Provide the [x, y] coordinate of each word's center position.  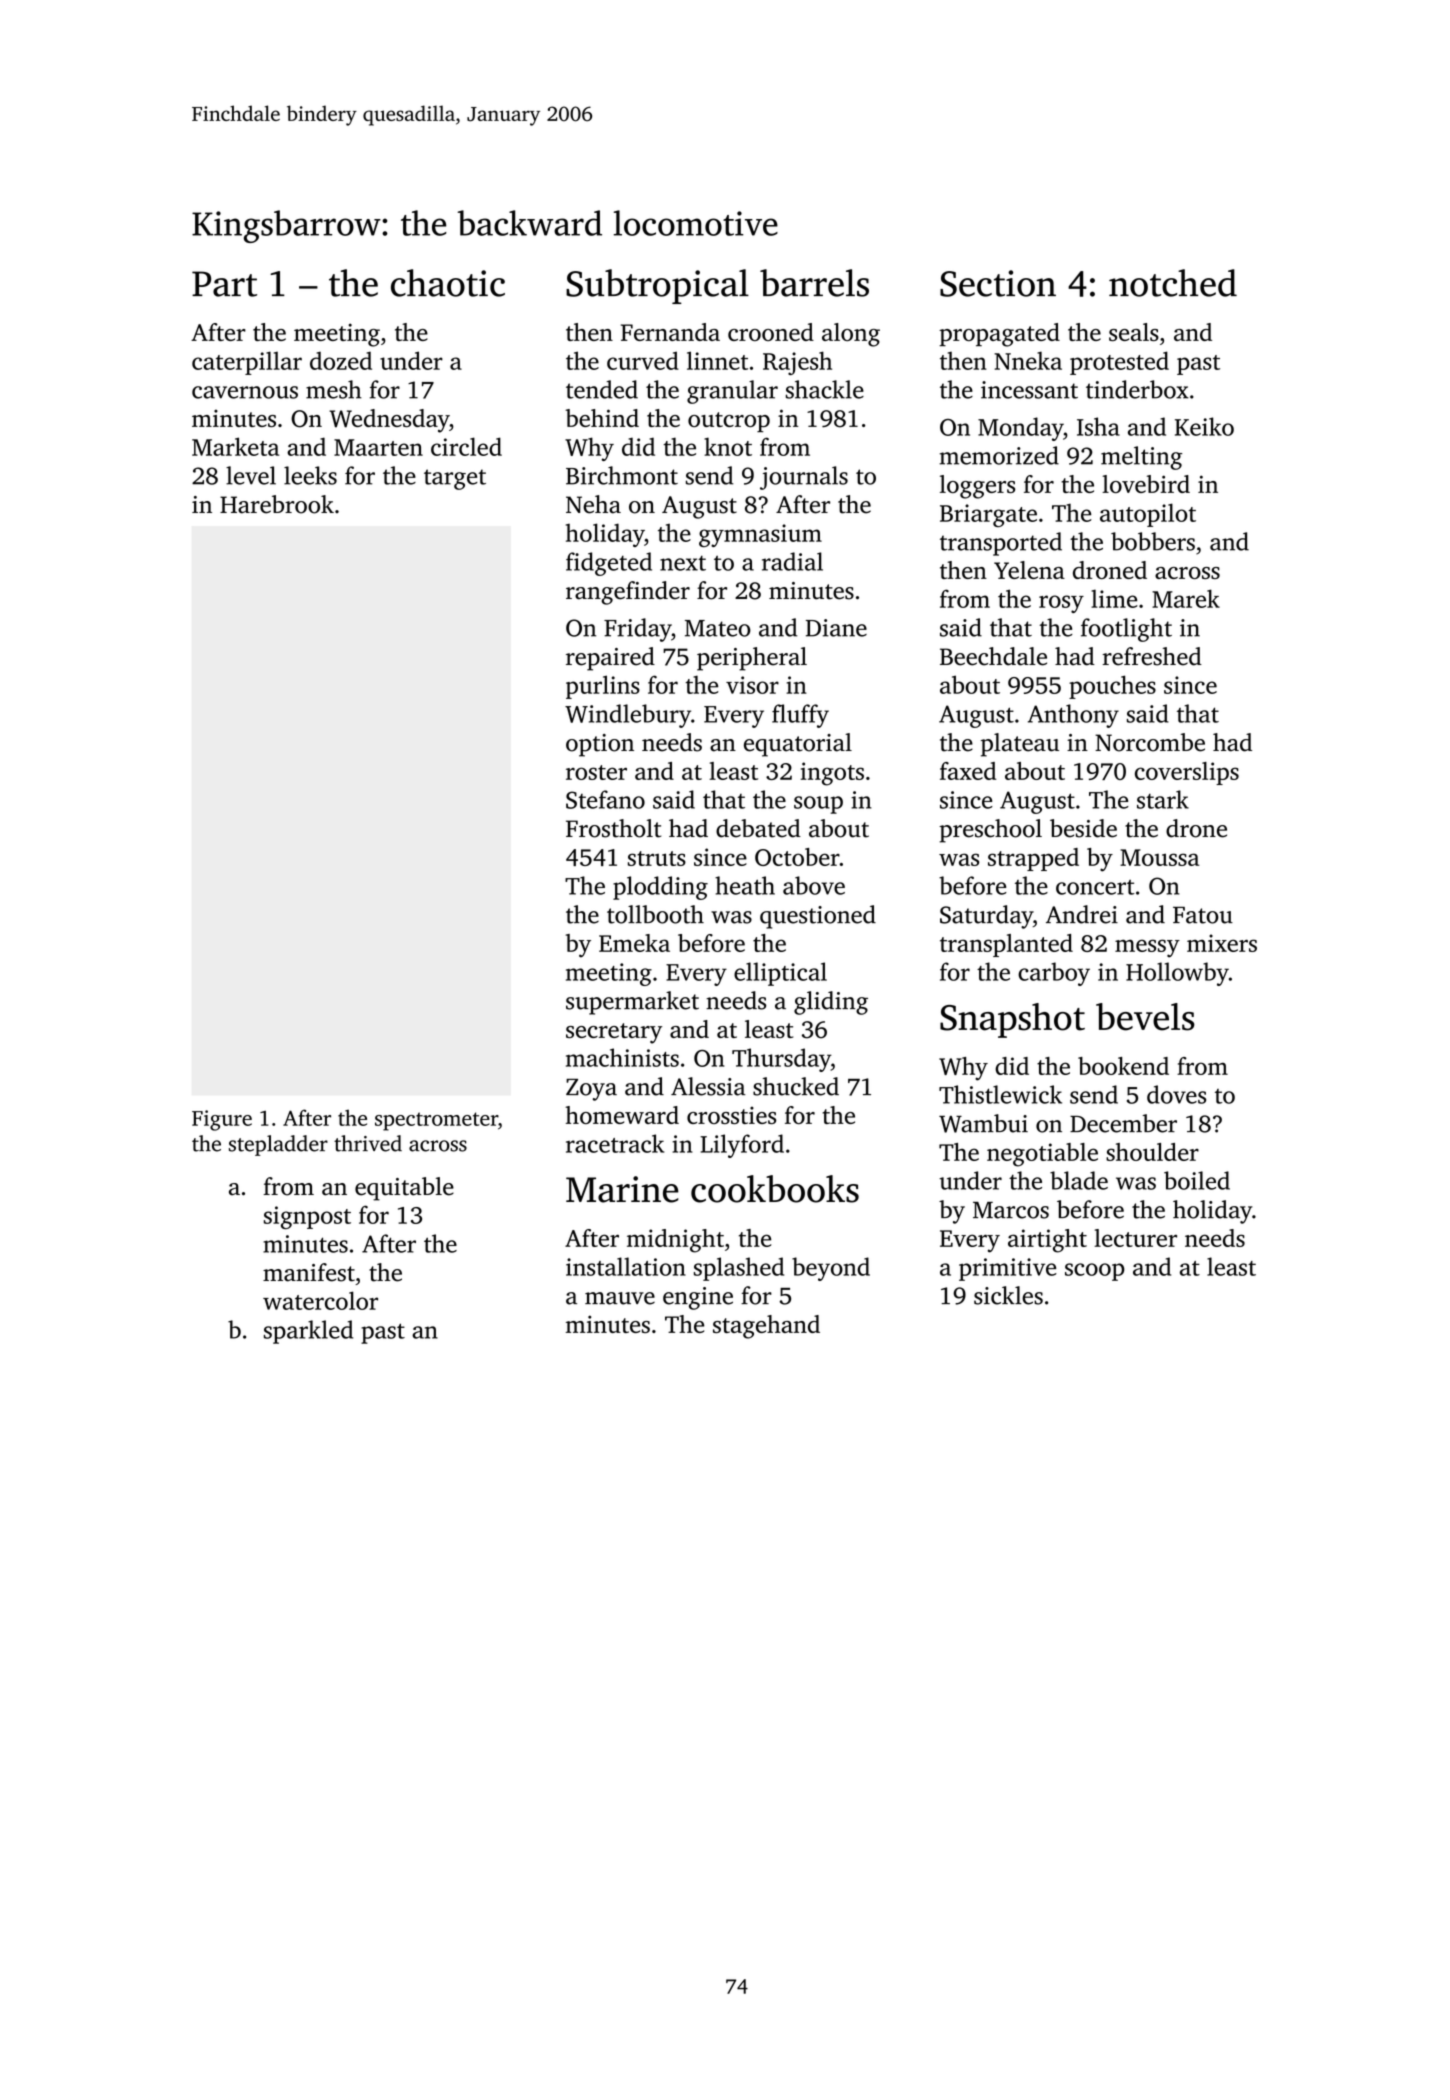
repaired [610, 659]
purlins [603, 687]
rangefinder [628, 593]
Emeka [634, 943]
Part [224, 284]
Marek [1186, 598]
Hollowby [1177, 974]
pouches [1112, 687]
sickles [1008, 1295]
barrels [814, 283]
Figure [222, 1120]
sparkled [308, 1332]
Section [998, 283]
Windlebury [628, 716]
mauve [620, 1298]
